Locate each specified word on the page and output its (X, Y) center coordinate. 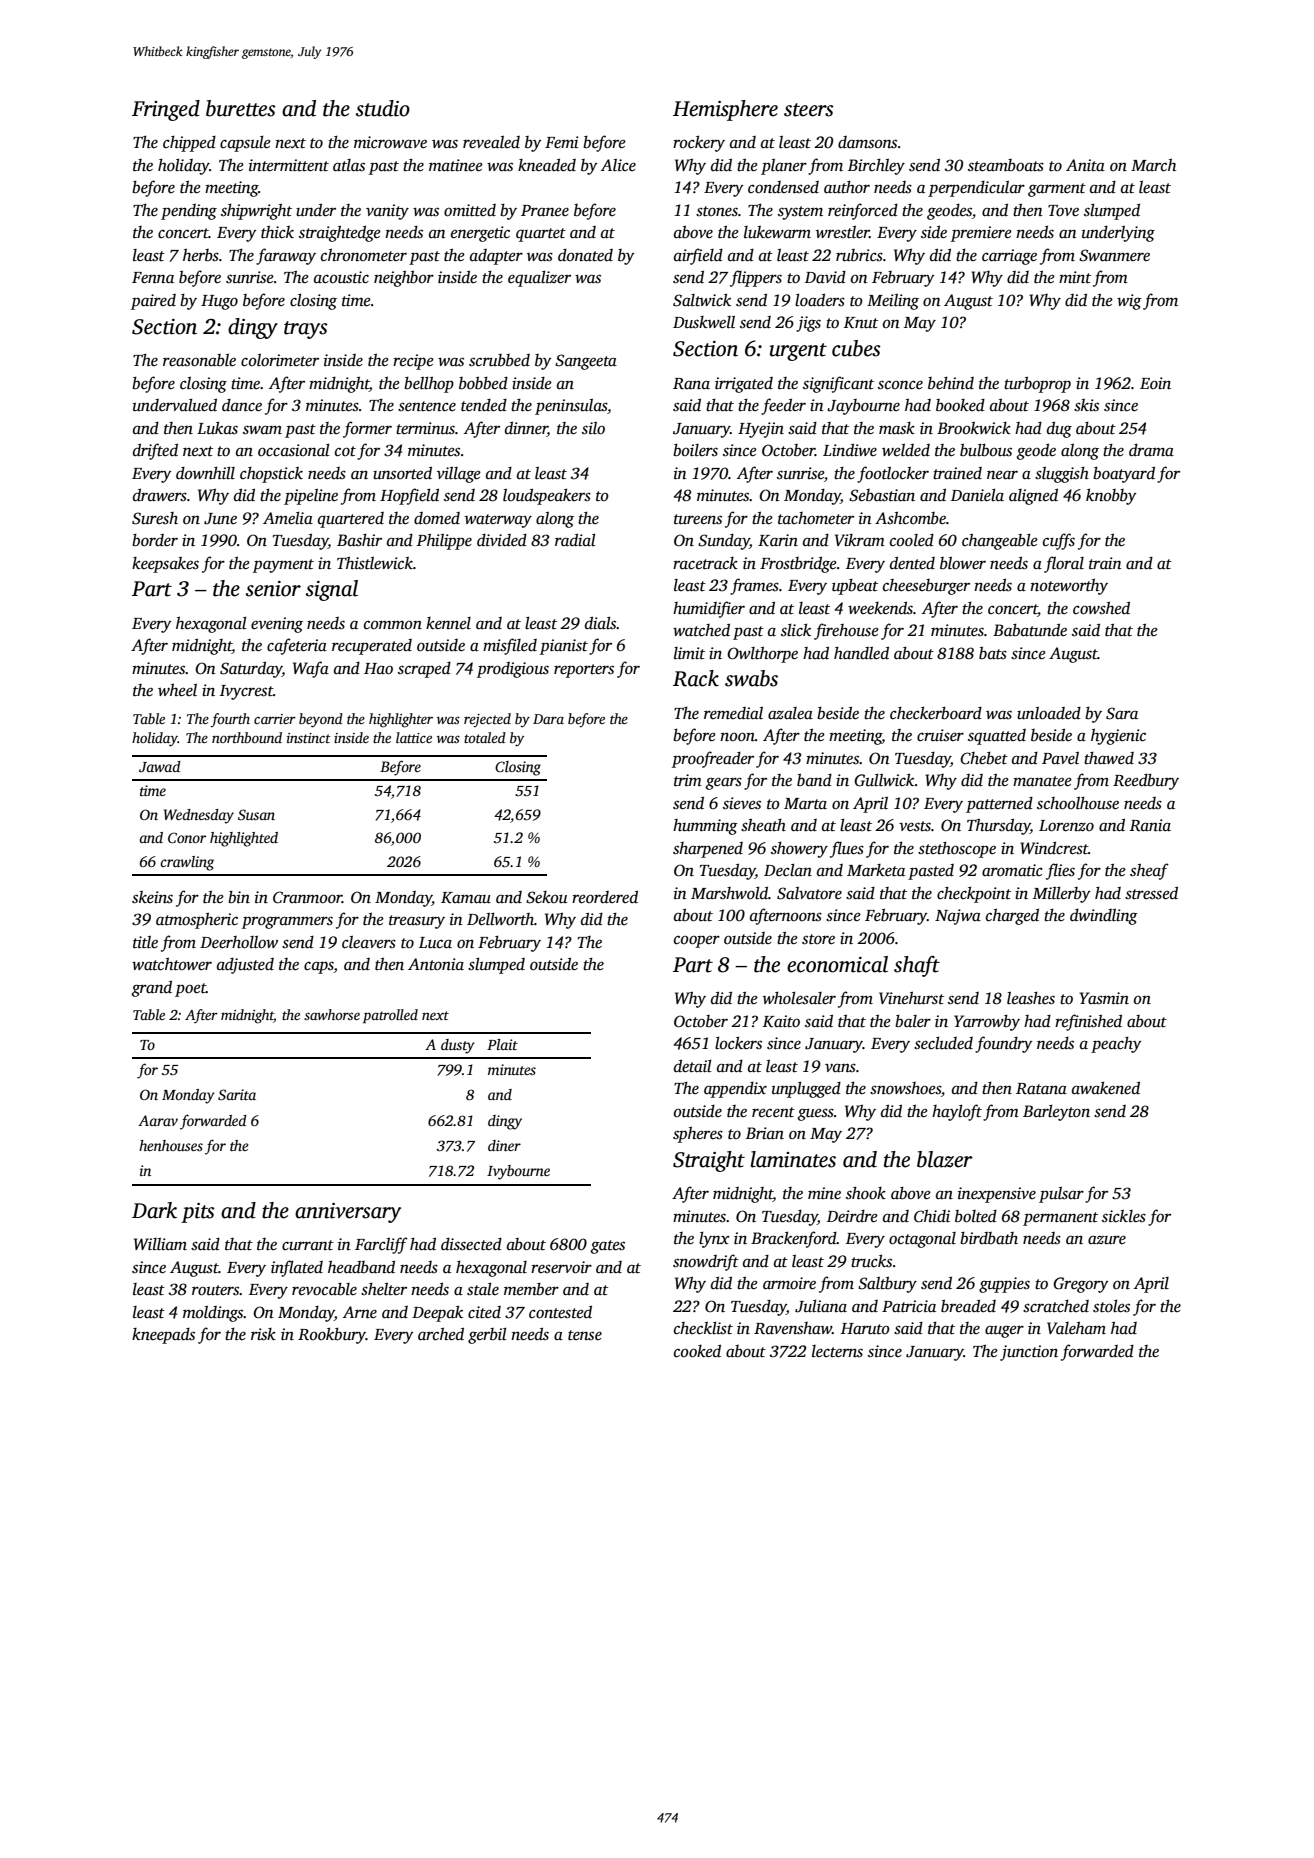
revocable (324, 1289)
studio (383, 108)
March (1153, 165)
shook (866, 1193)
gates (608, 1247)
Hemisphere (725, 110)
